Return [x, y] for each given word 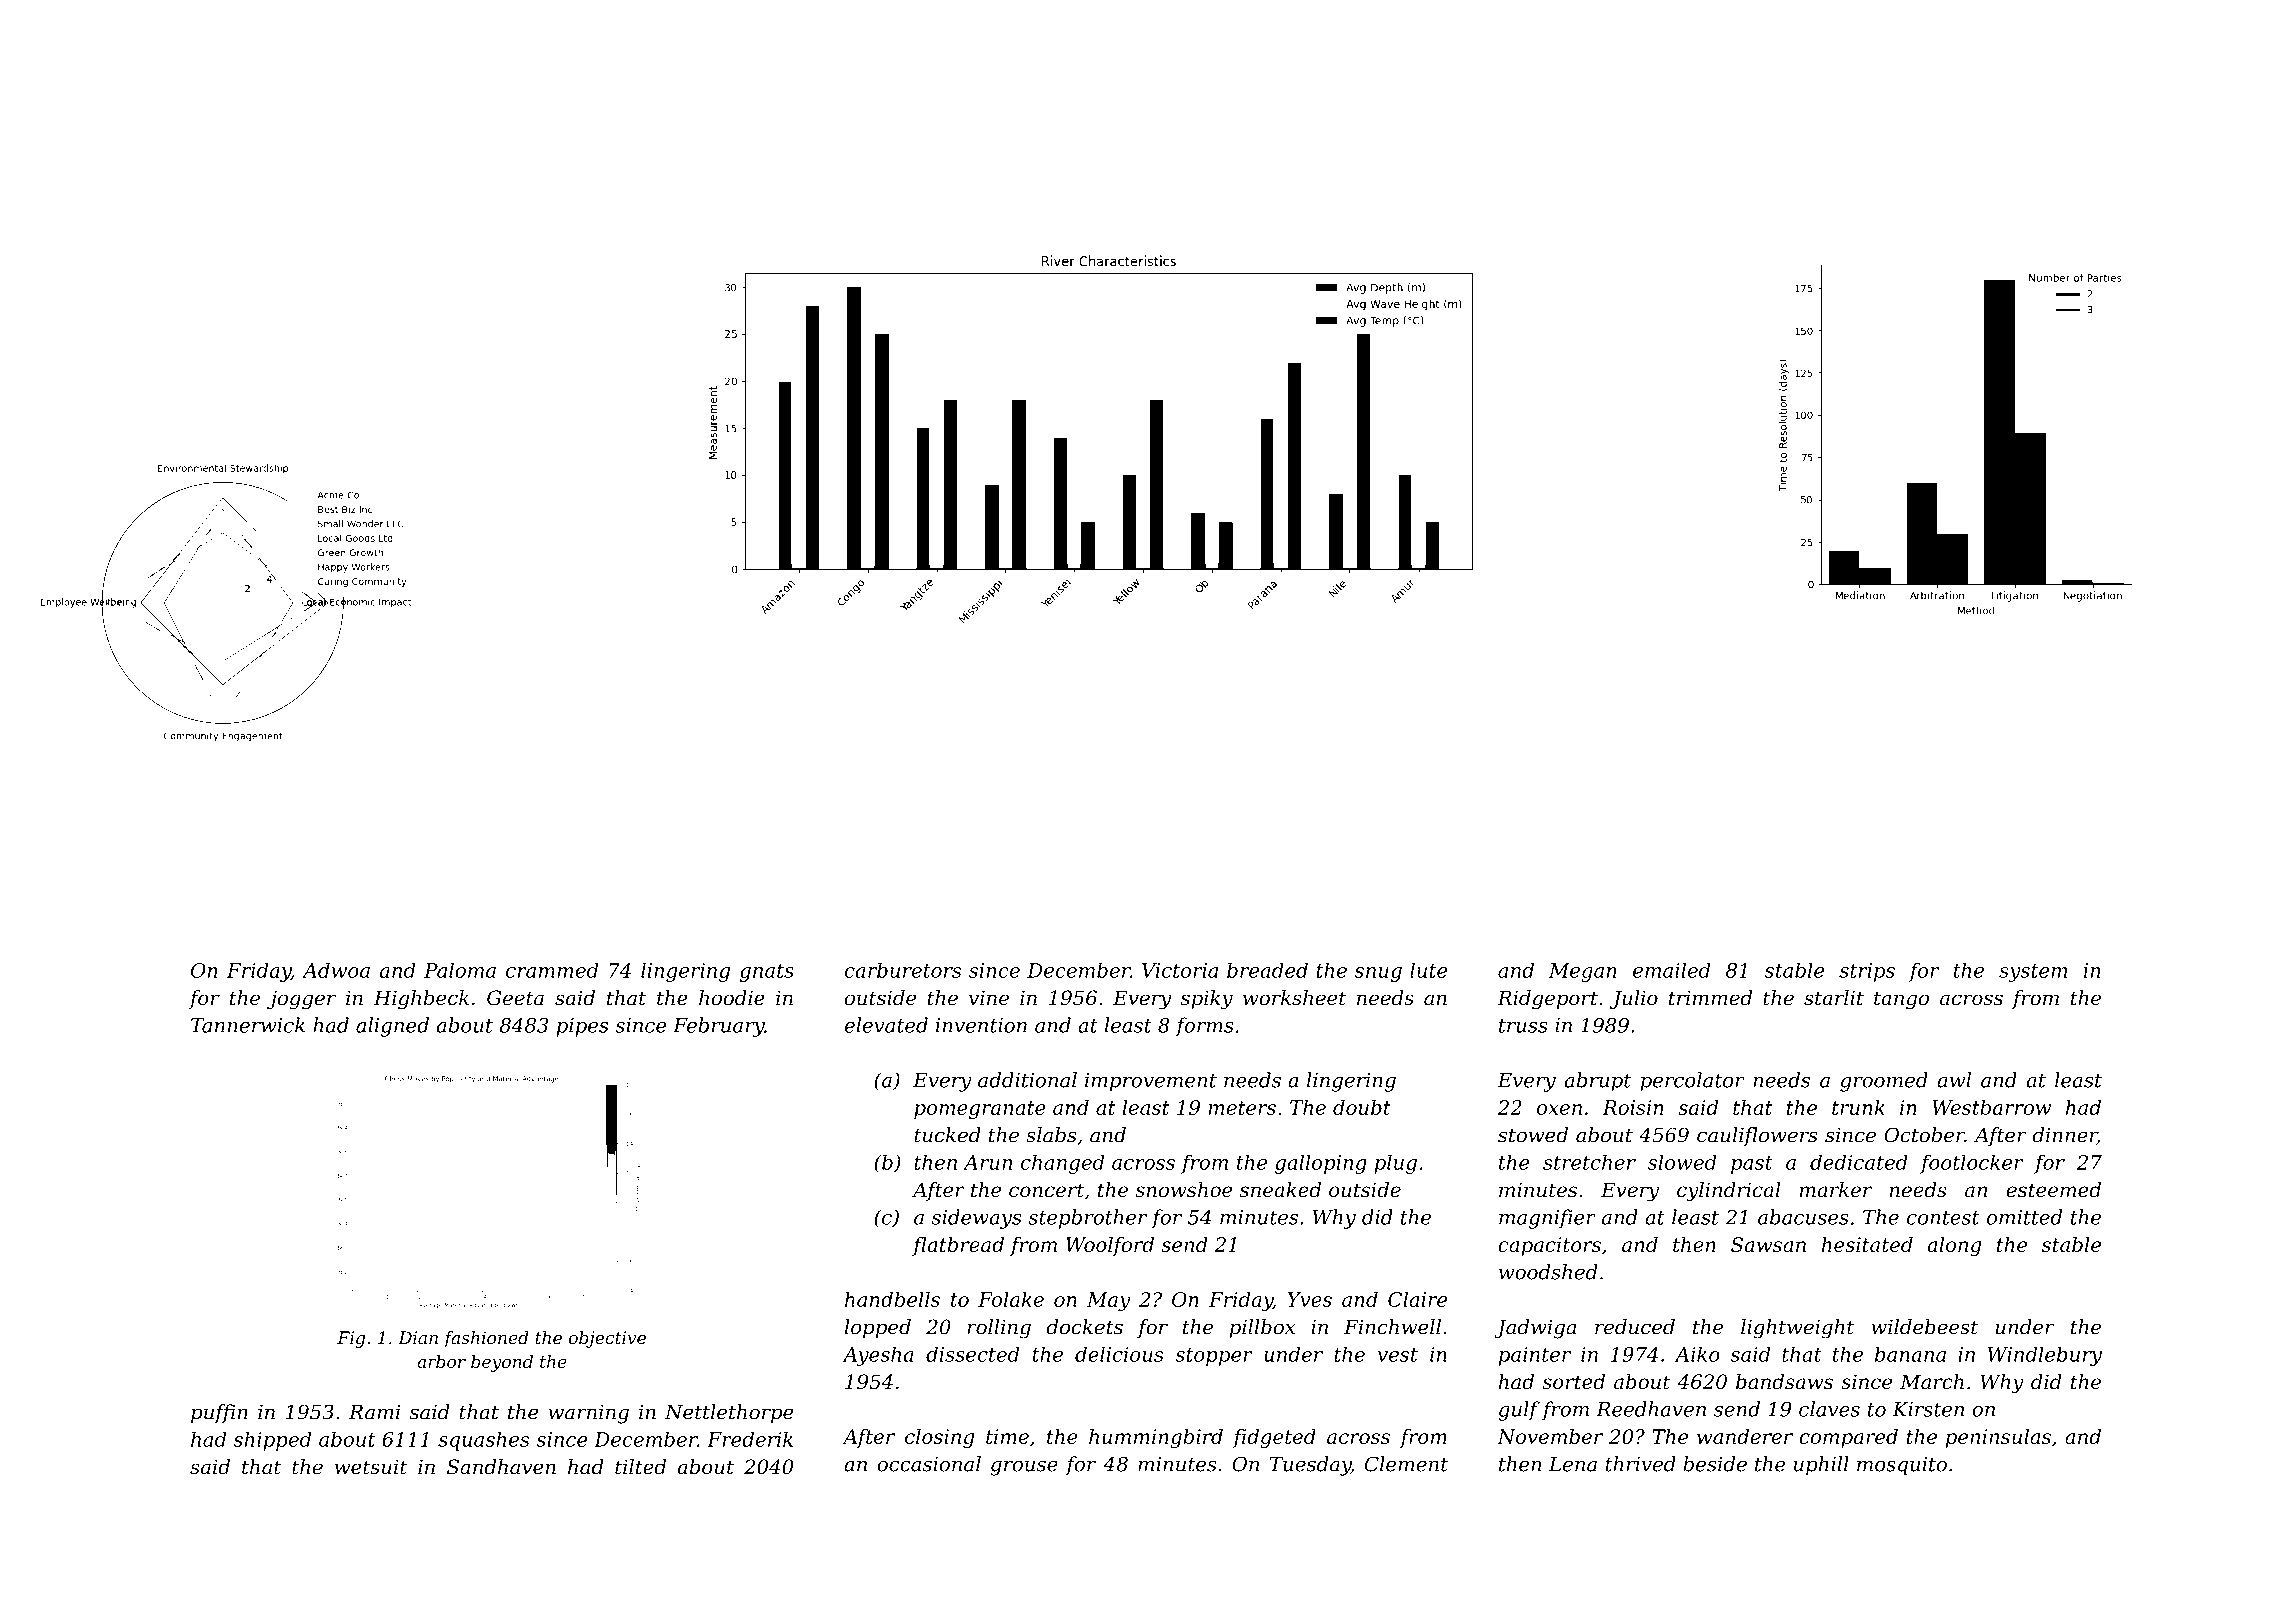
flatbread [958, 1246]
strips [1867, 972]
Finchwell [1392, 1327]
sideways [976, 1219]
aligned [392, 1027]
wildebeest [1924, 1327]
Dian [418, 1337]
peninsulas [1998, 1438]
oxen [1559, 1109]
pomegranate [980, 1110]
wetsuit [371, 1467]
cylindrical [1729, 1192]
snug [1378, 974]
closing [939, 1438]
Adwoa [336, 970]
